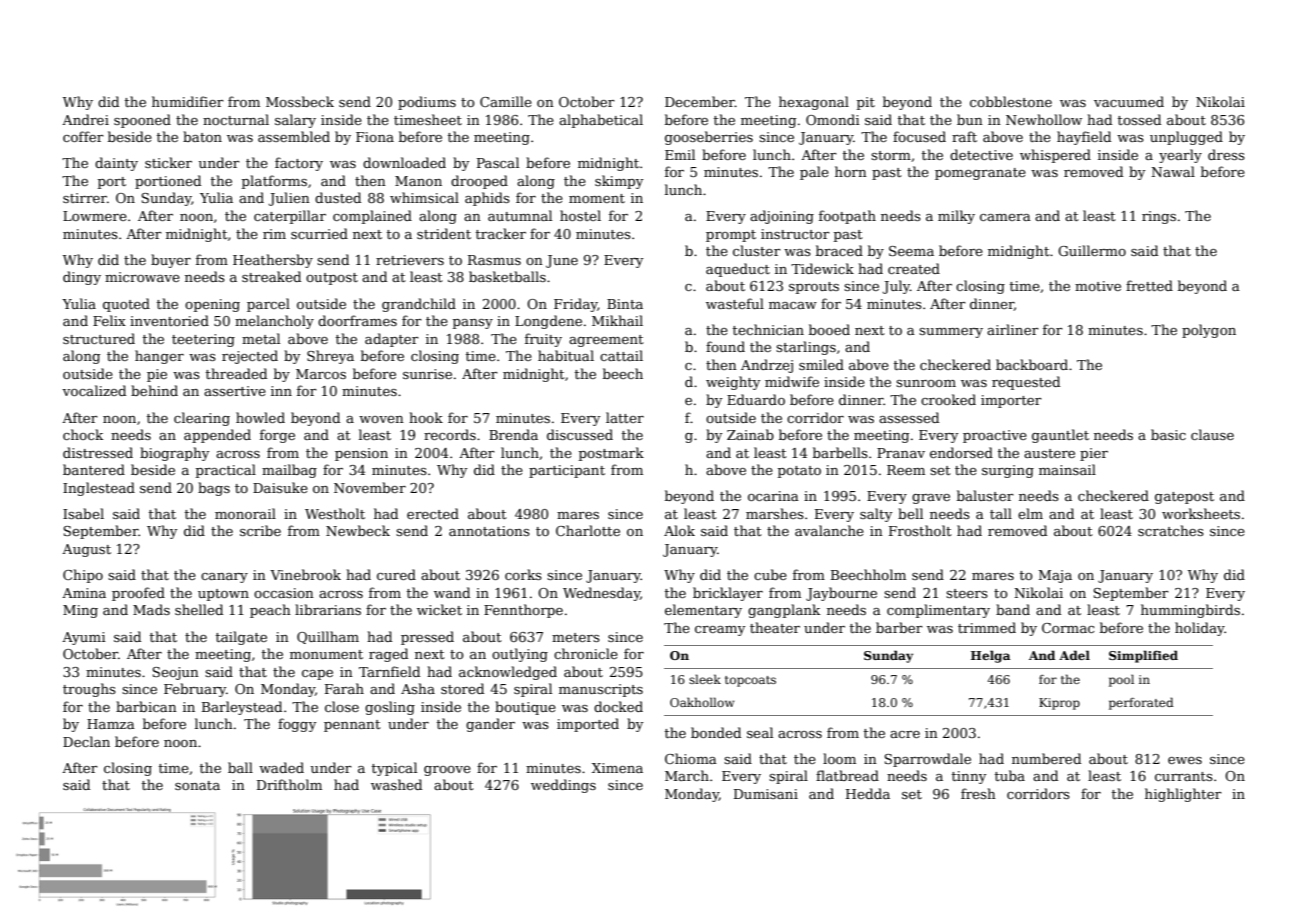 The image size is (1308, 924). I want to click on pale, so click(814, 173).
